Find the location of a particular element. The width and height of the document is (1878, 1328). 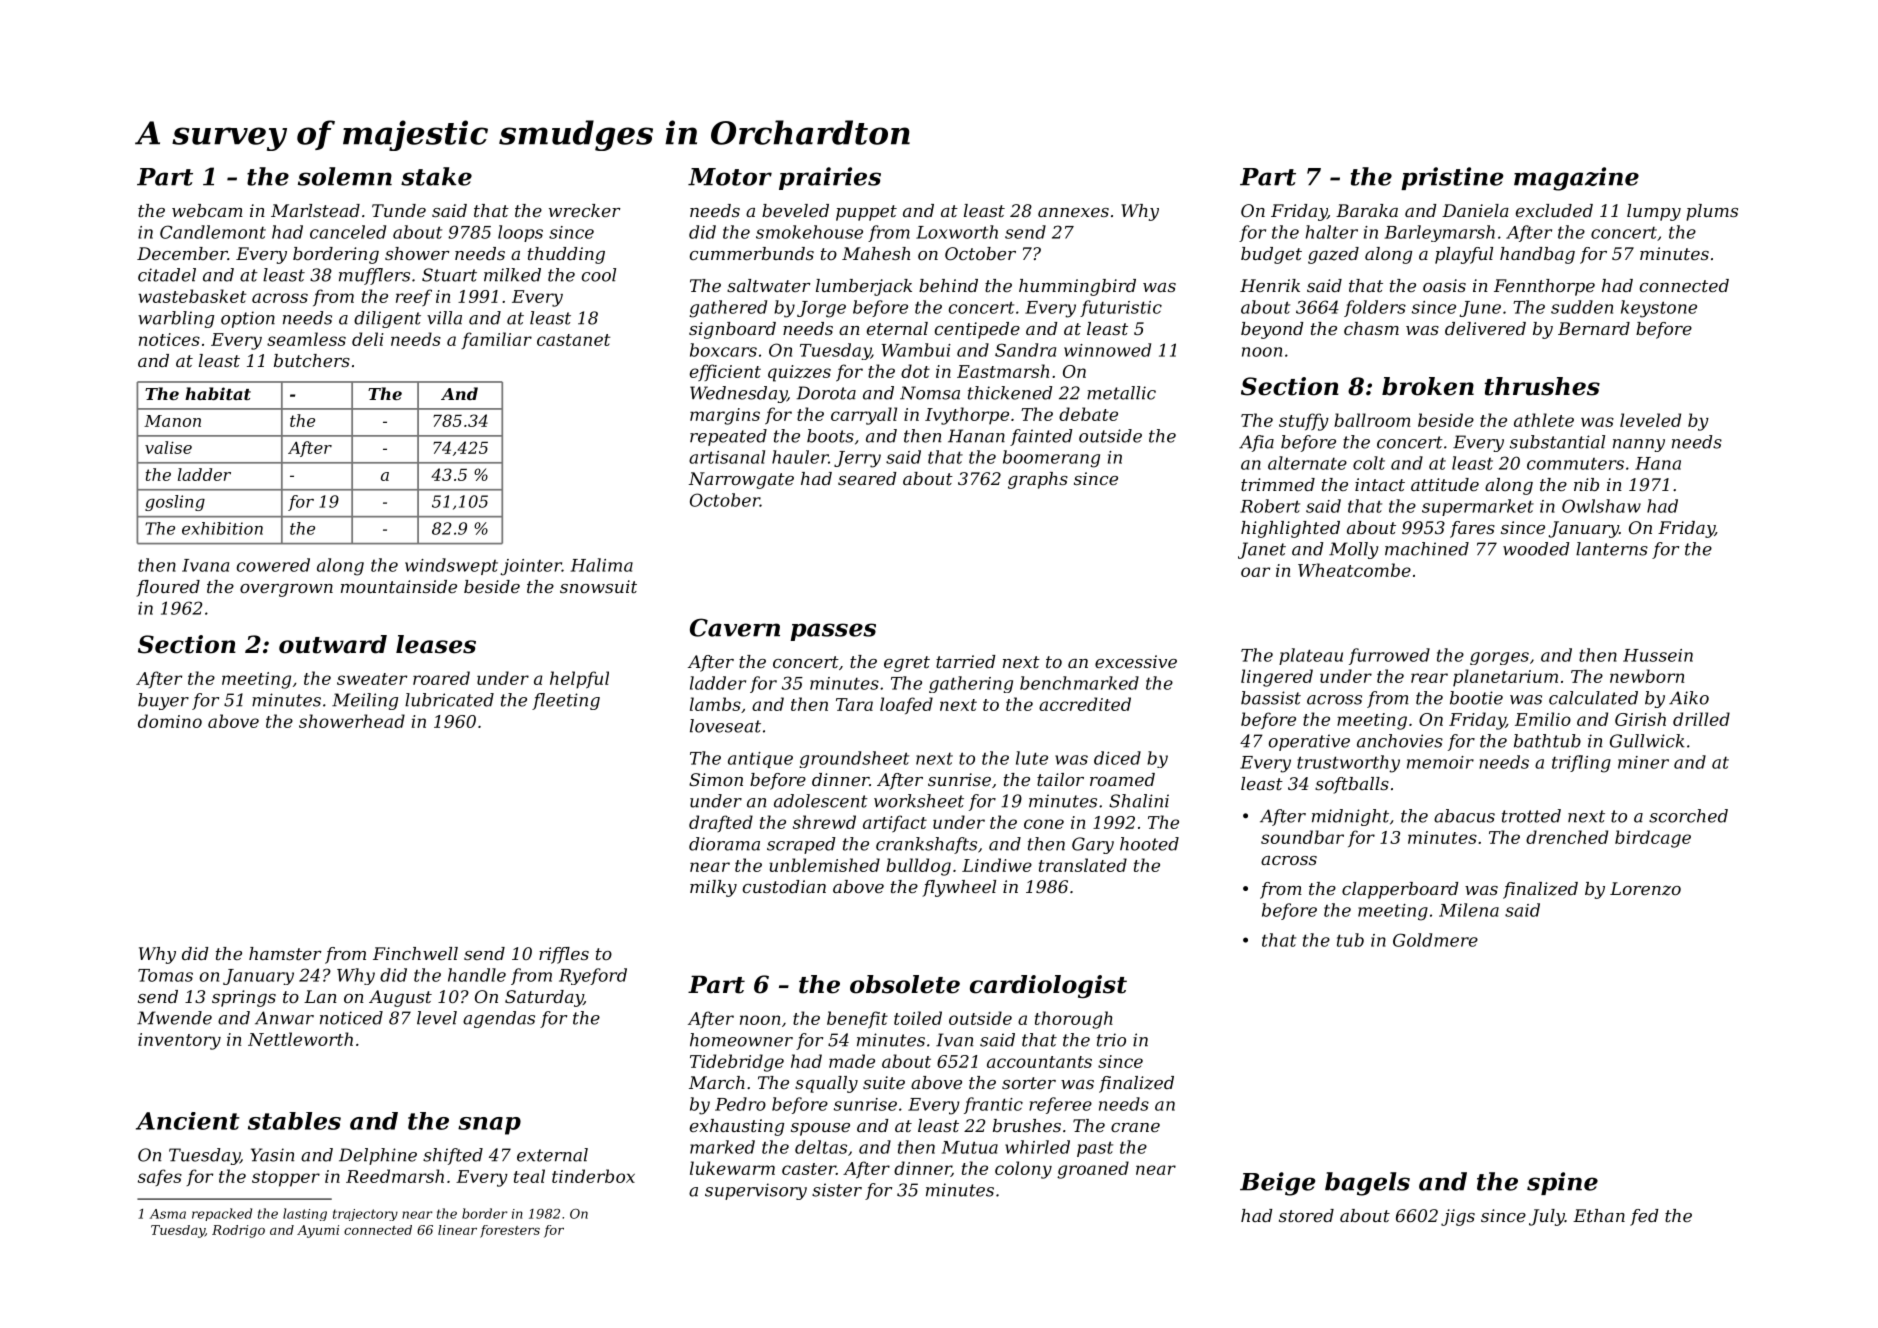

highlighted is located at coordinates (1290, 529).
